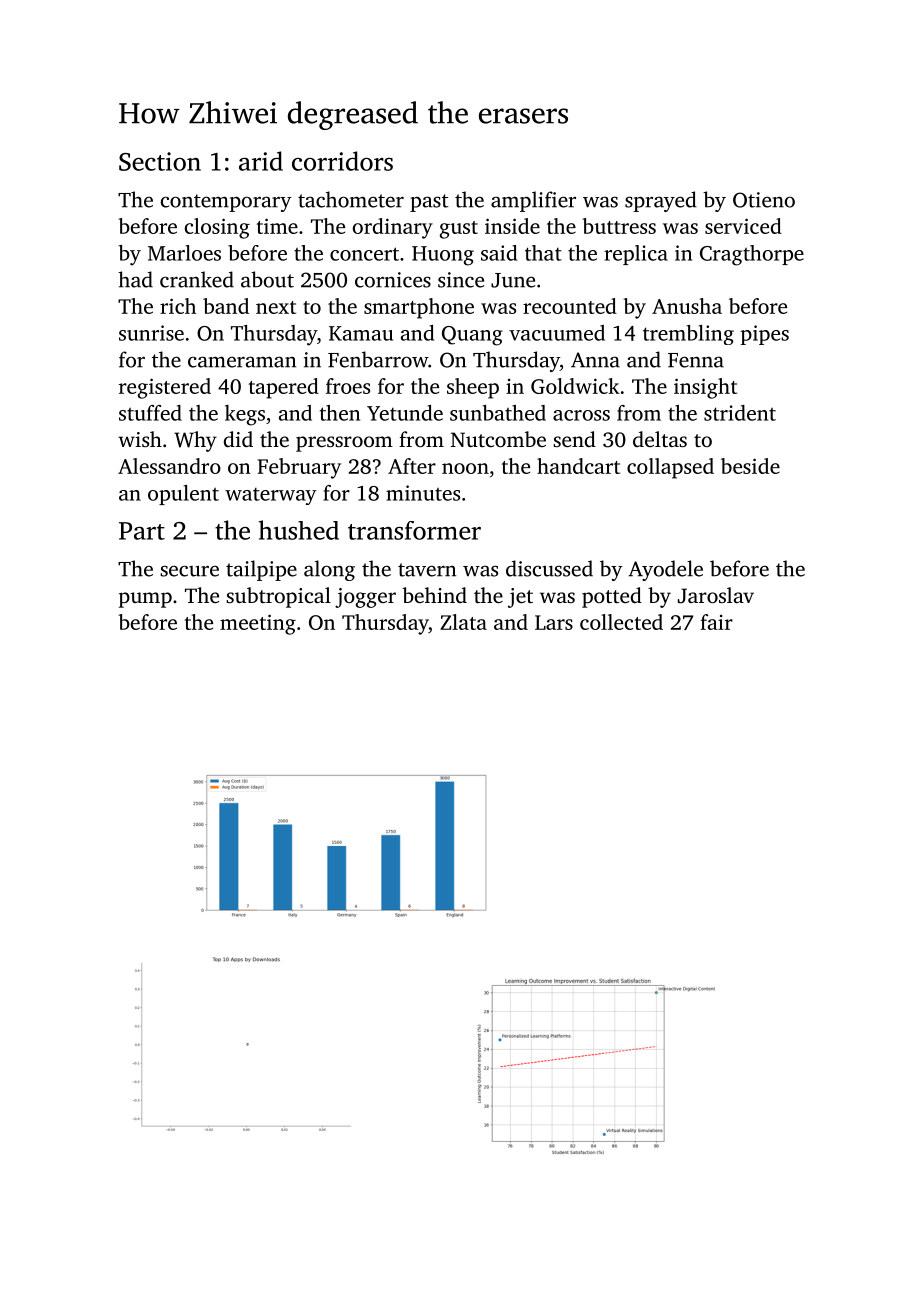 This screenshot has height=1314, width=924. What do you see at coordinates (463, 622) in the screenshot?
I see `Zlata` at bounding box center [463, 622].
